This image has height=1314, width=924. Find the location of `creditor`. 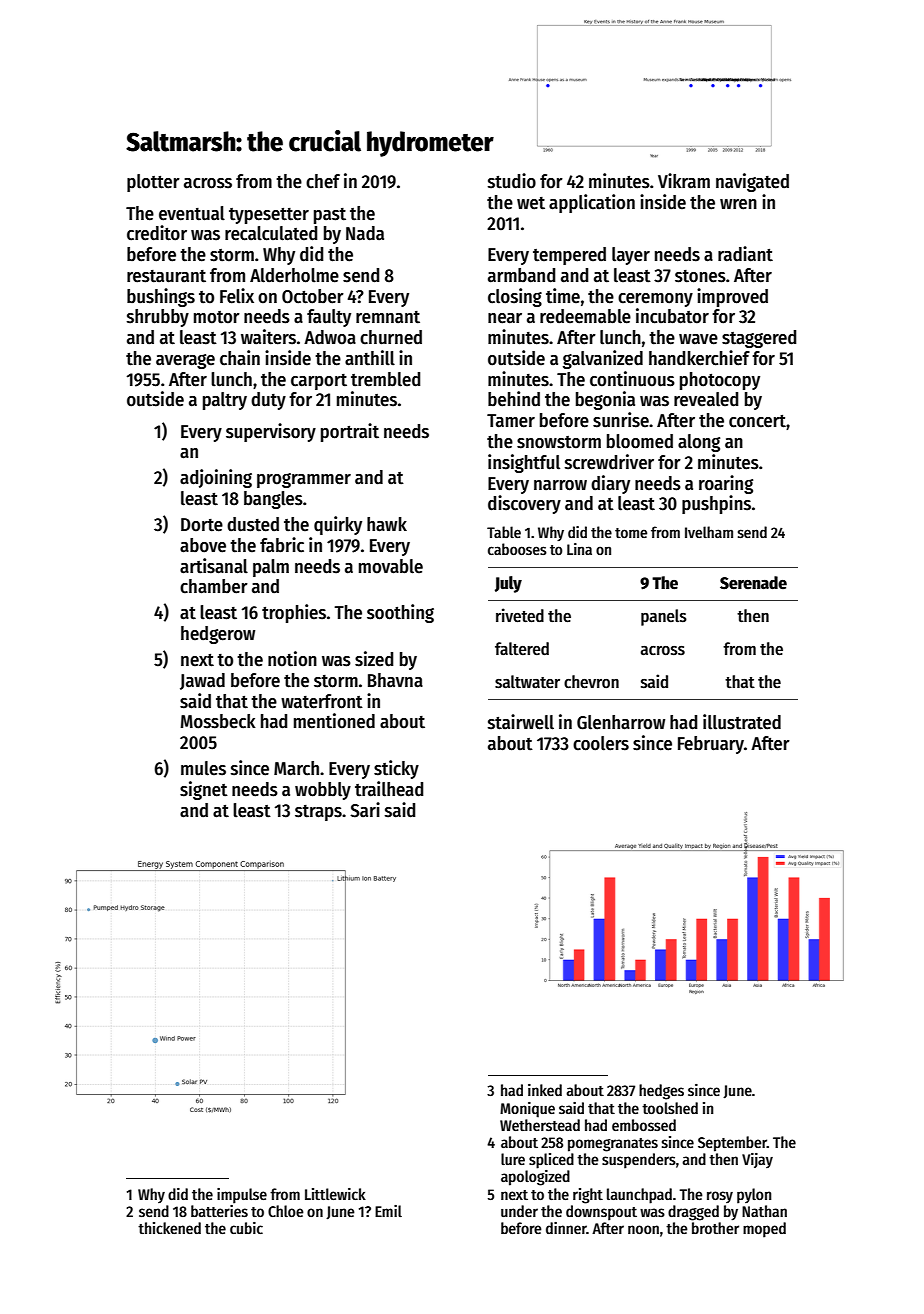

creditor is located at coordinates (157, 233).
